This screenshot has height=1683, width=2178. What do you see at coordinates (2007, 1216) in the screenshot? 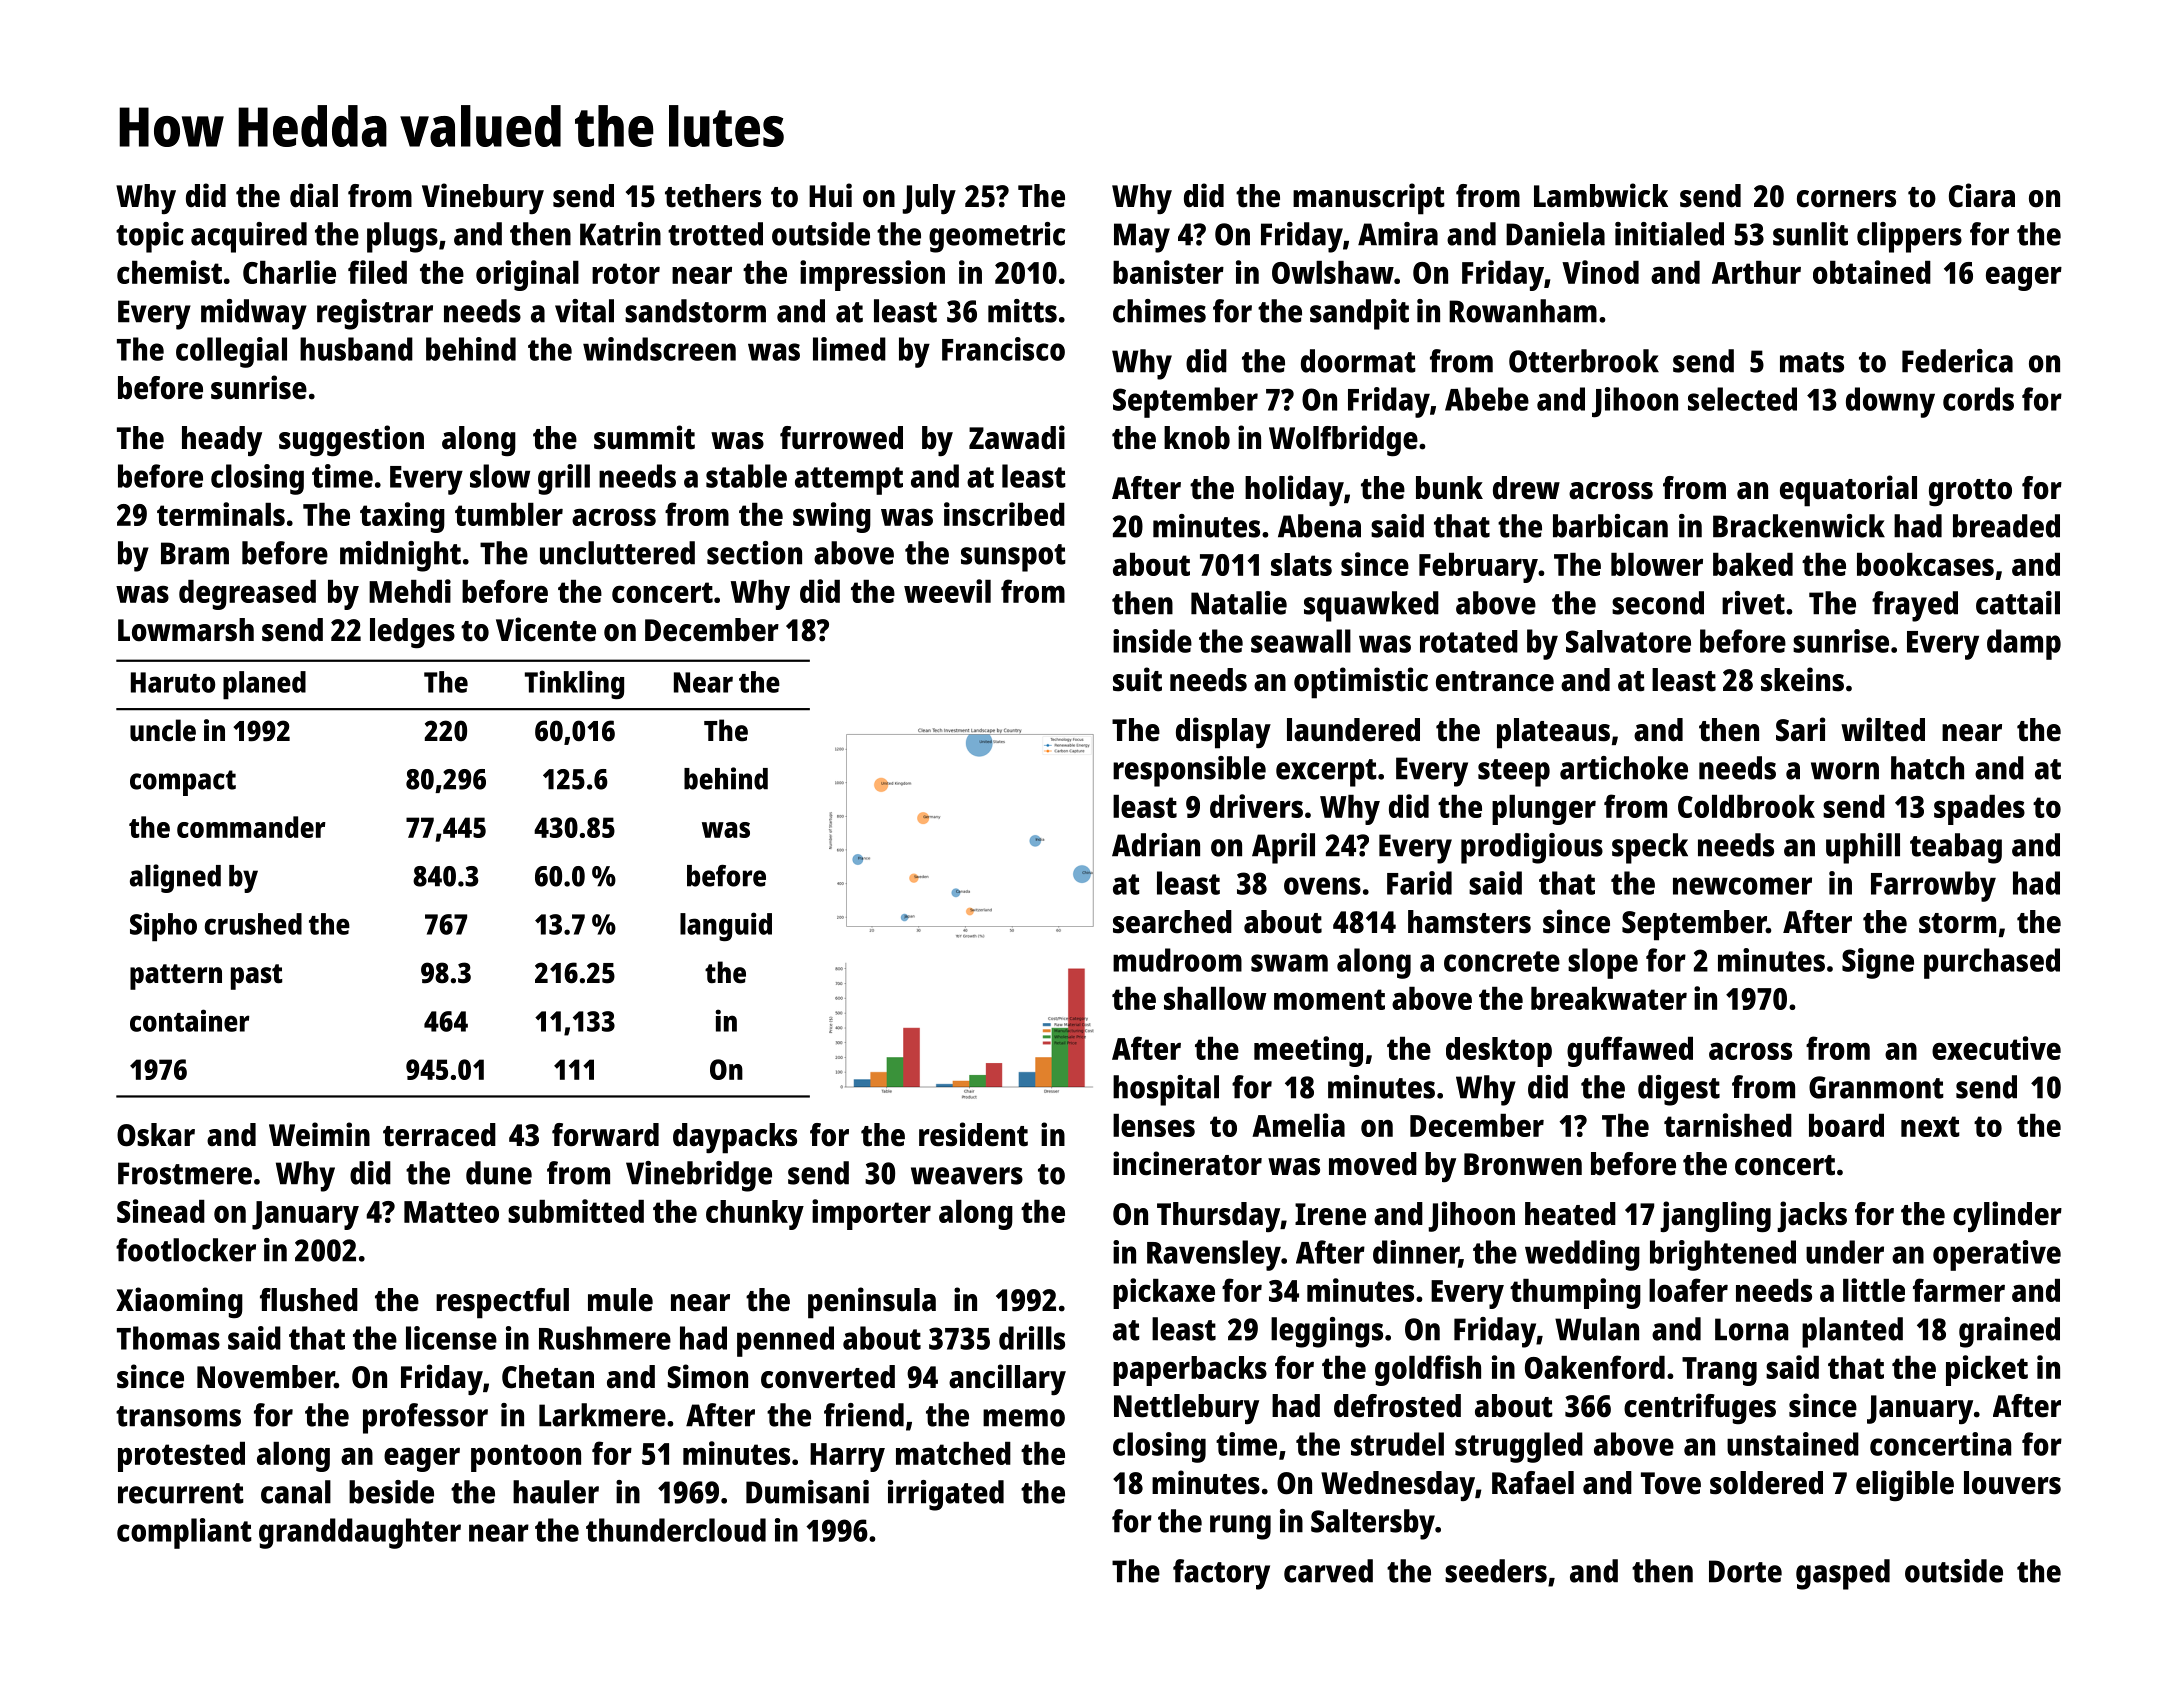
I see `cylinder` at bounding box center [2007, 1216].
